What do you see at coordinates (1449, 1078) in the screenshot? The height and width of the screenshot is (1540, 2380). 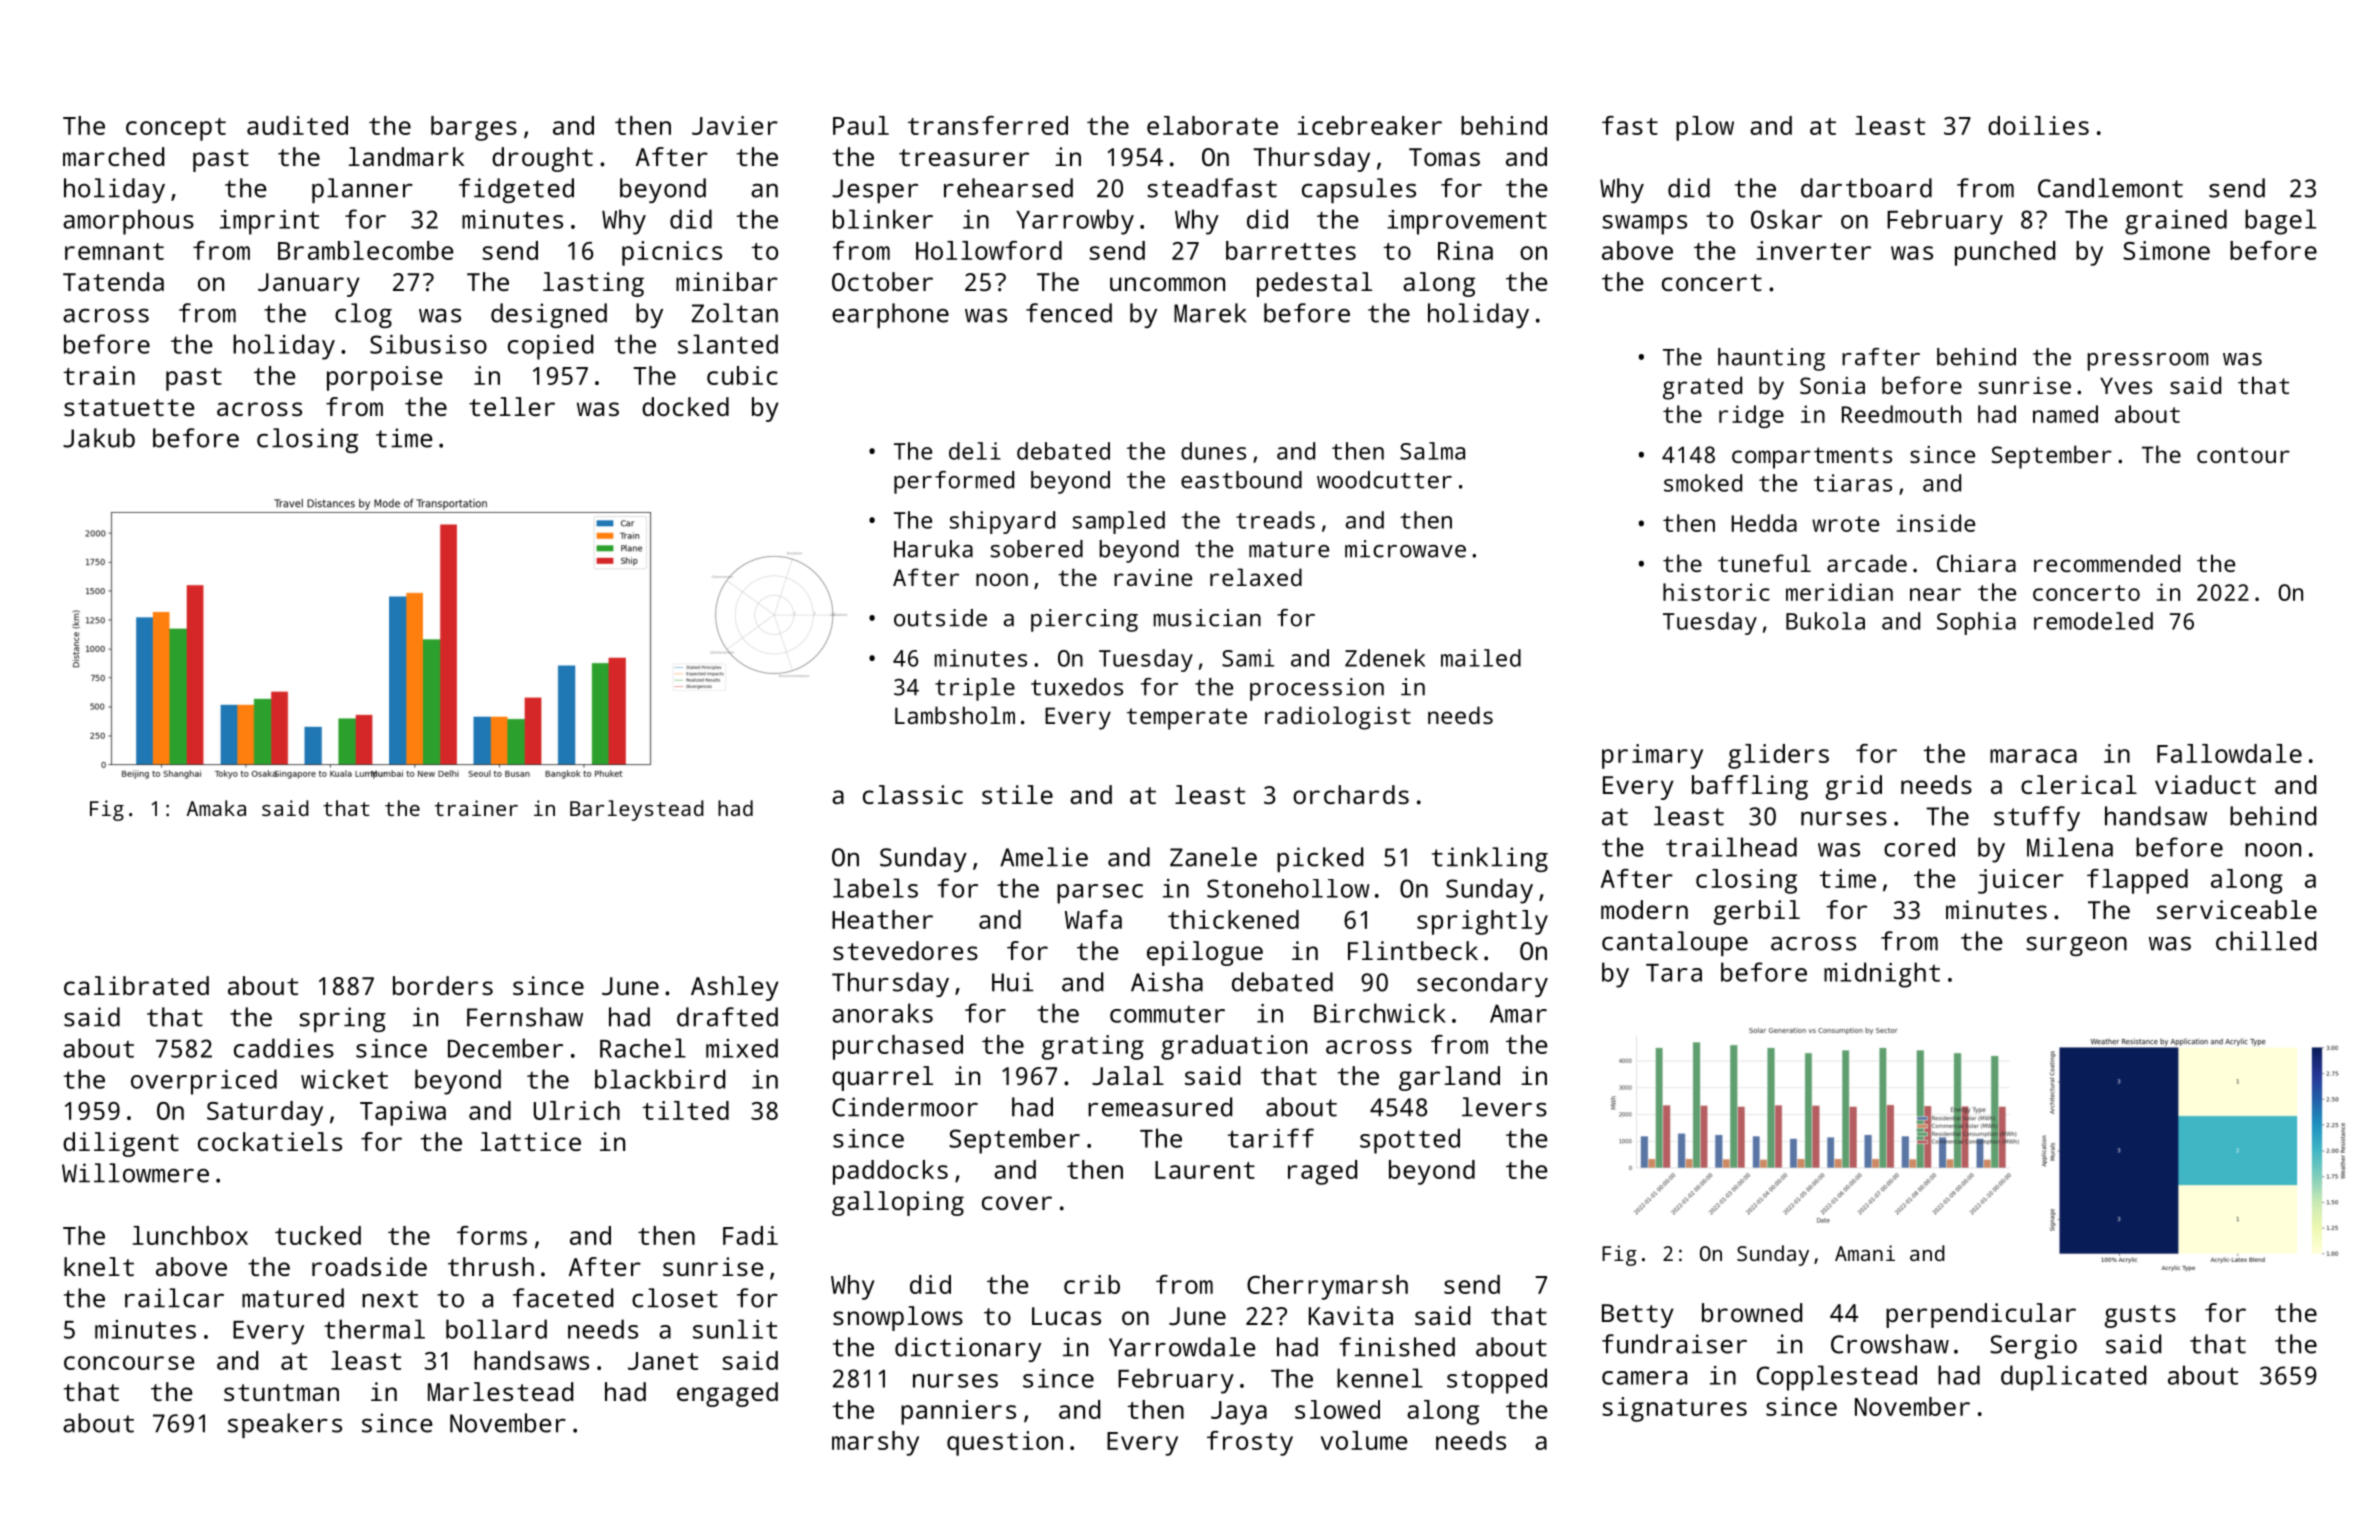 I see `garland` at bounding box center [1449, 1078].
